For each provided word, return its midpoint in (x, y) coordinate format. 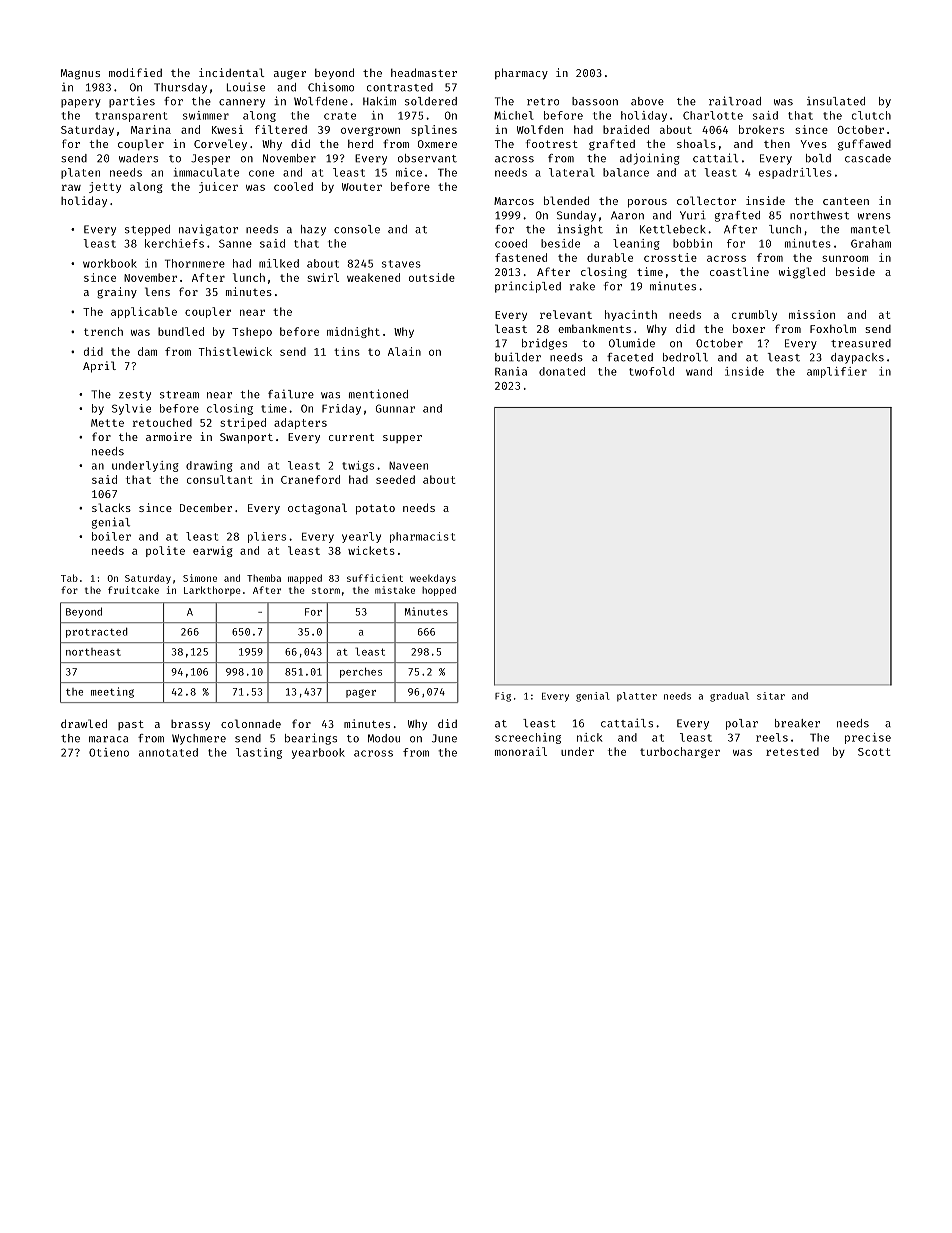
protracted (97, 633)
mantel (870, 229)
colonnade (251, 723)
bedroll (685, 357)
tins (347, 351)
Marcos (514, 201)
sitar (771, 696)
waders (138, 158)
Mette (107, 423)
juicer (218, 187)
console (357, 229)
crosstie (670, 257)
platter (637, 697)
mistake (395, 590)
